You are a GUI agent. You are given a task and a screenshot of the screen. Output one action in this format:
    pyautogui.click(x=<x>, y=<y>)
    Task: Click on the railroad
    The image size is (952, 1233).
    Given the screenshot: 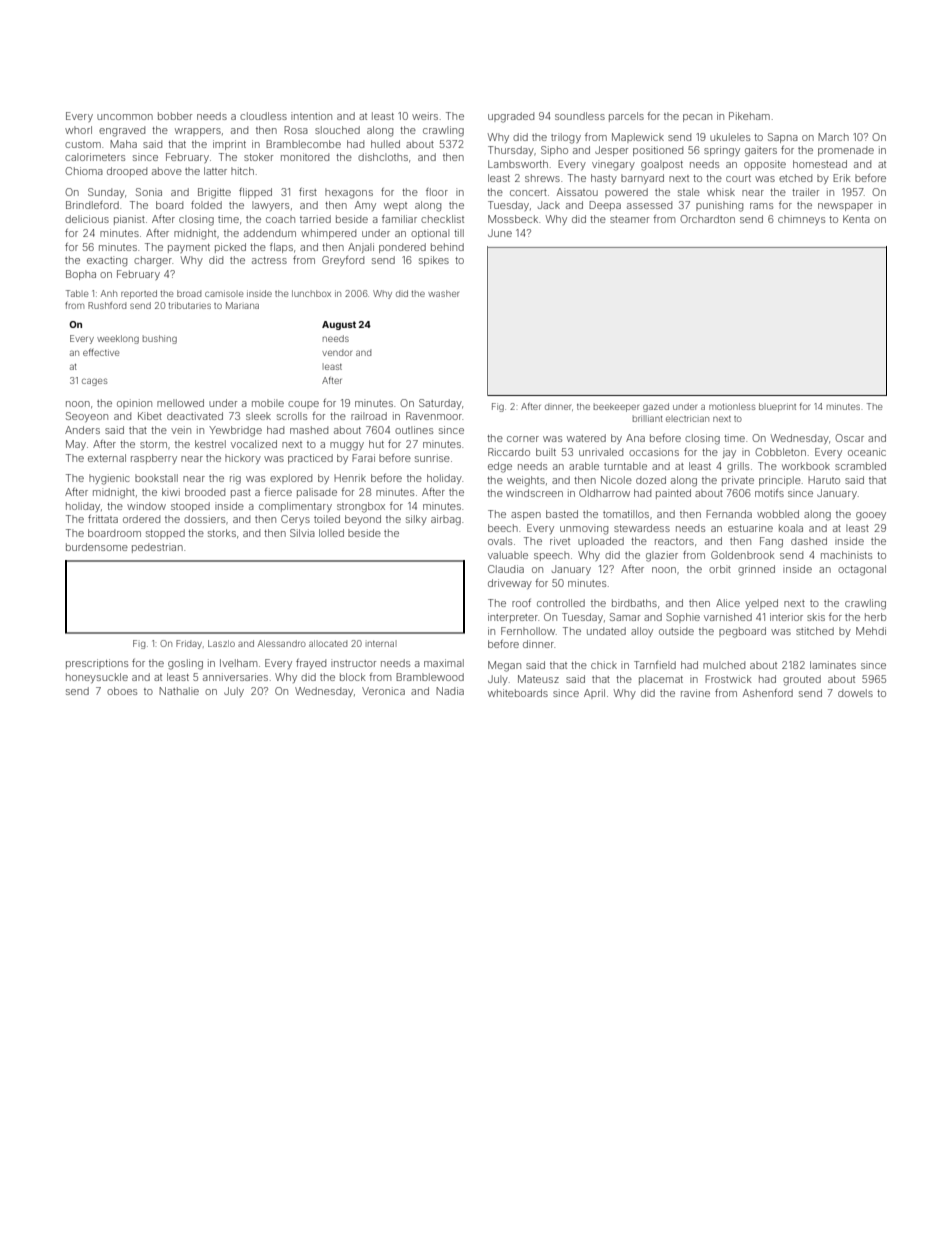 What is the action you would take?
    pyautogui.click(x=369, y=416)
